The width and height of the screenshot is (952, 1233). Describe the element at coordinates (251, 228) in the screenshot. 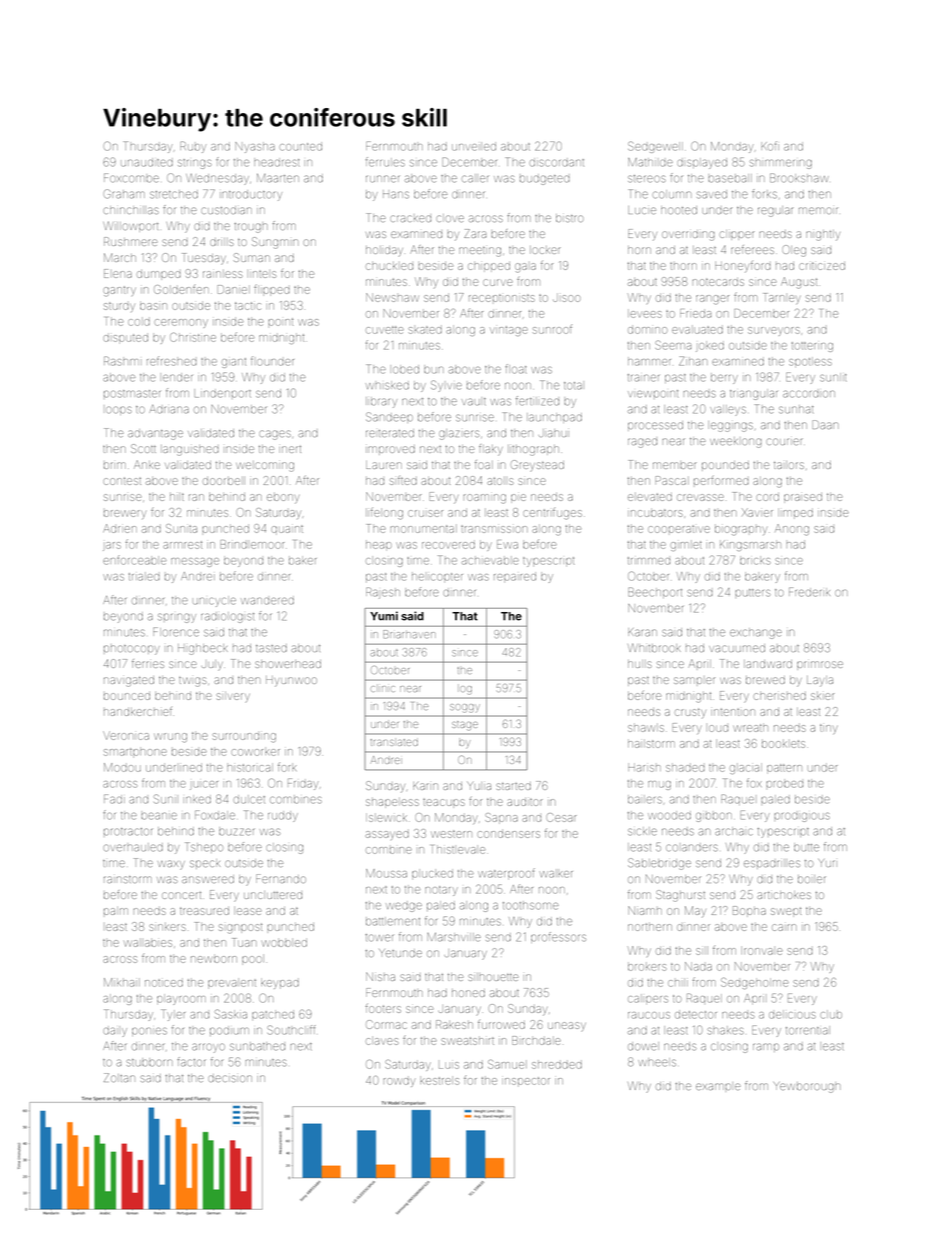

I see `trough` at that location.
